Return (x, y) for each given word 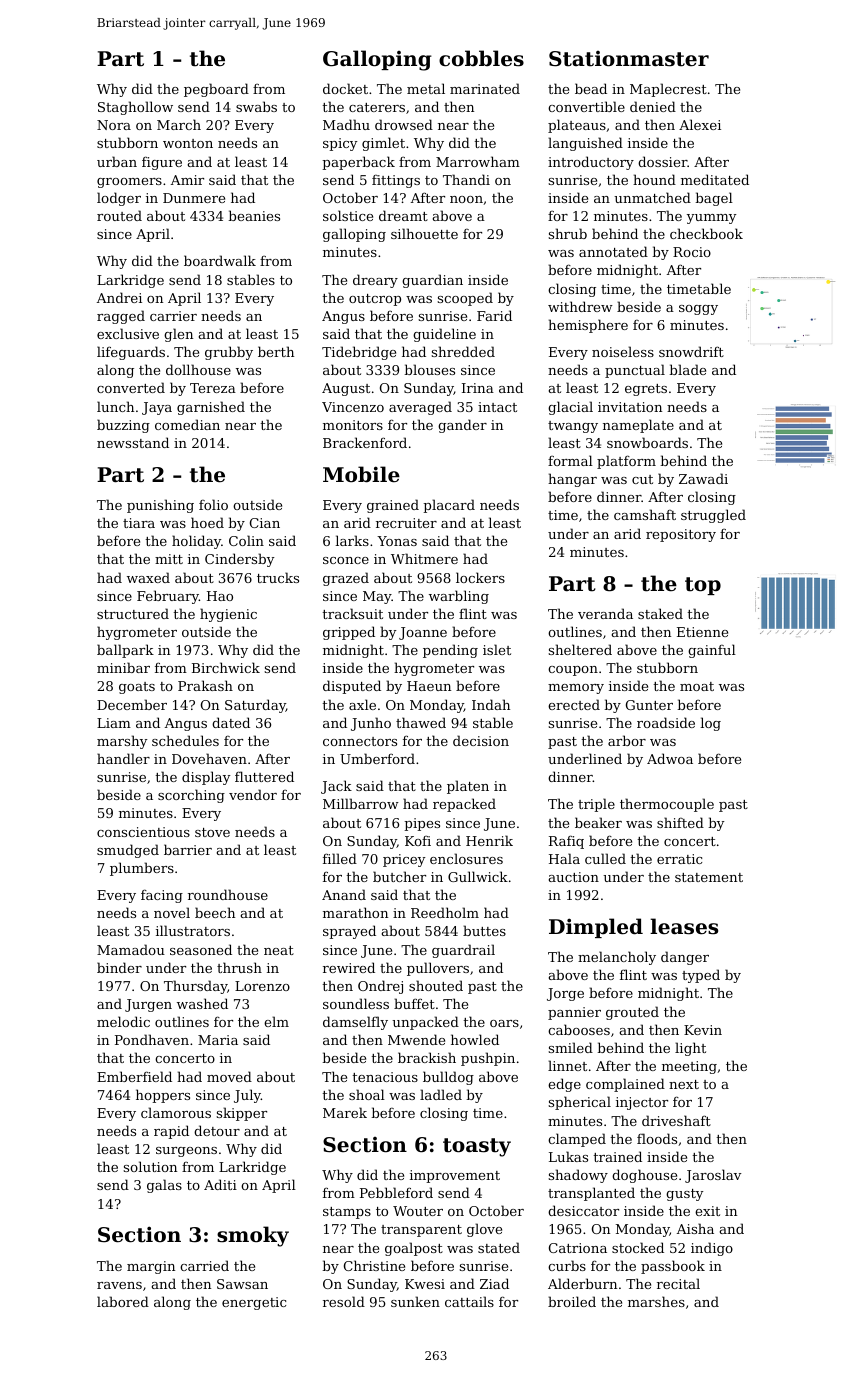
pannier (574, 1013)
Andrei (119, 297)
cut (642, 479)
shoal (367, 1094)
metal (426, 88)
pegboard (216, 90)
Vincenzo (353, 407)
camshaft (645, 514)
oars (504, 1023)
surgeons (186, 1152)
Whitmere (424, 558)
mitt (169, 559)
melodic (123, 1021)
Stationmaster (629, 59)
